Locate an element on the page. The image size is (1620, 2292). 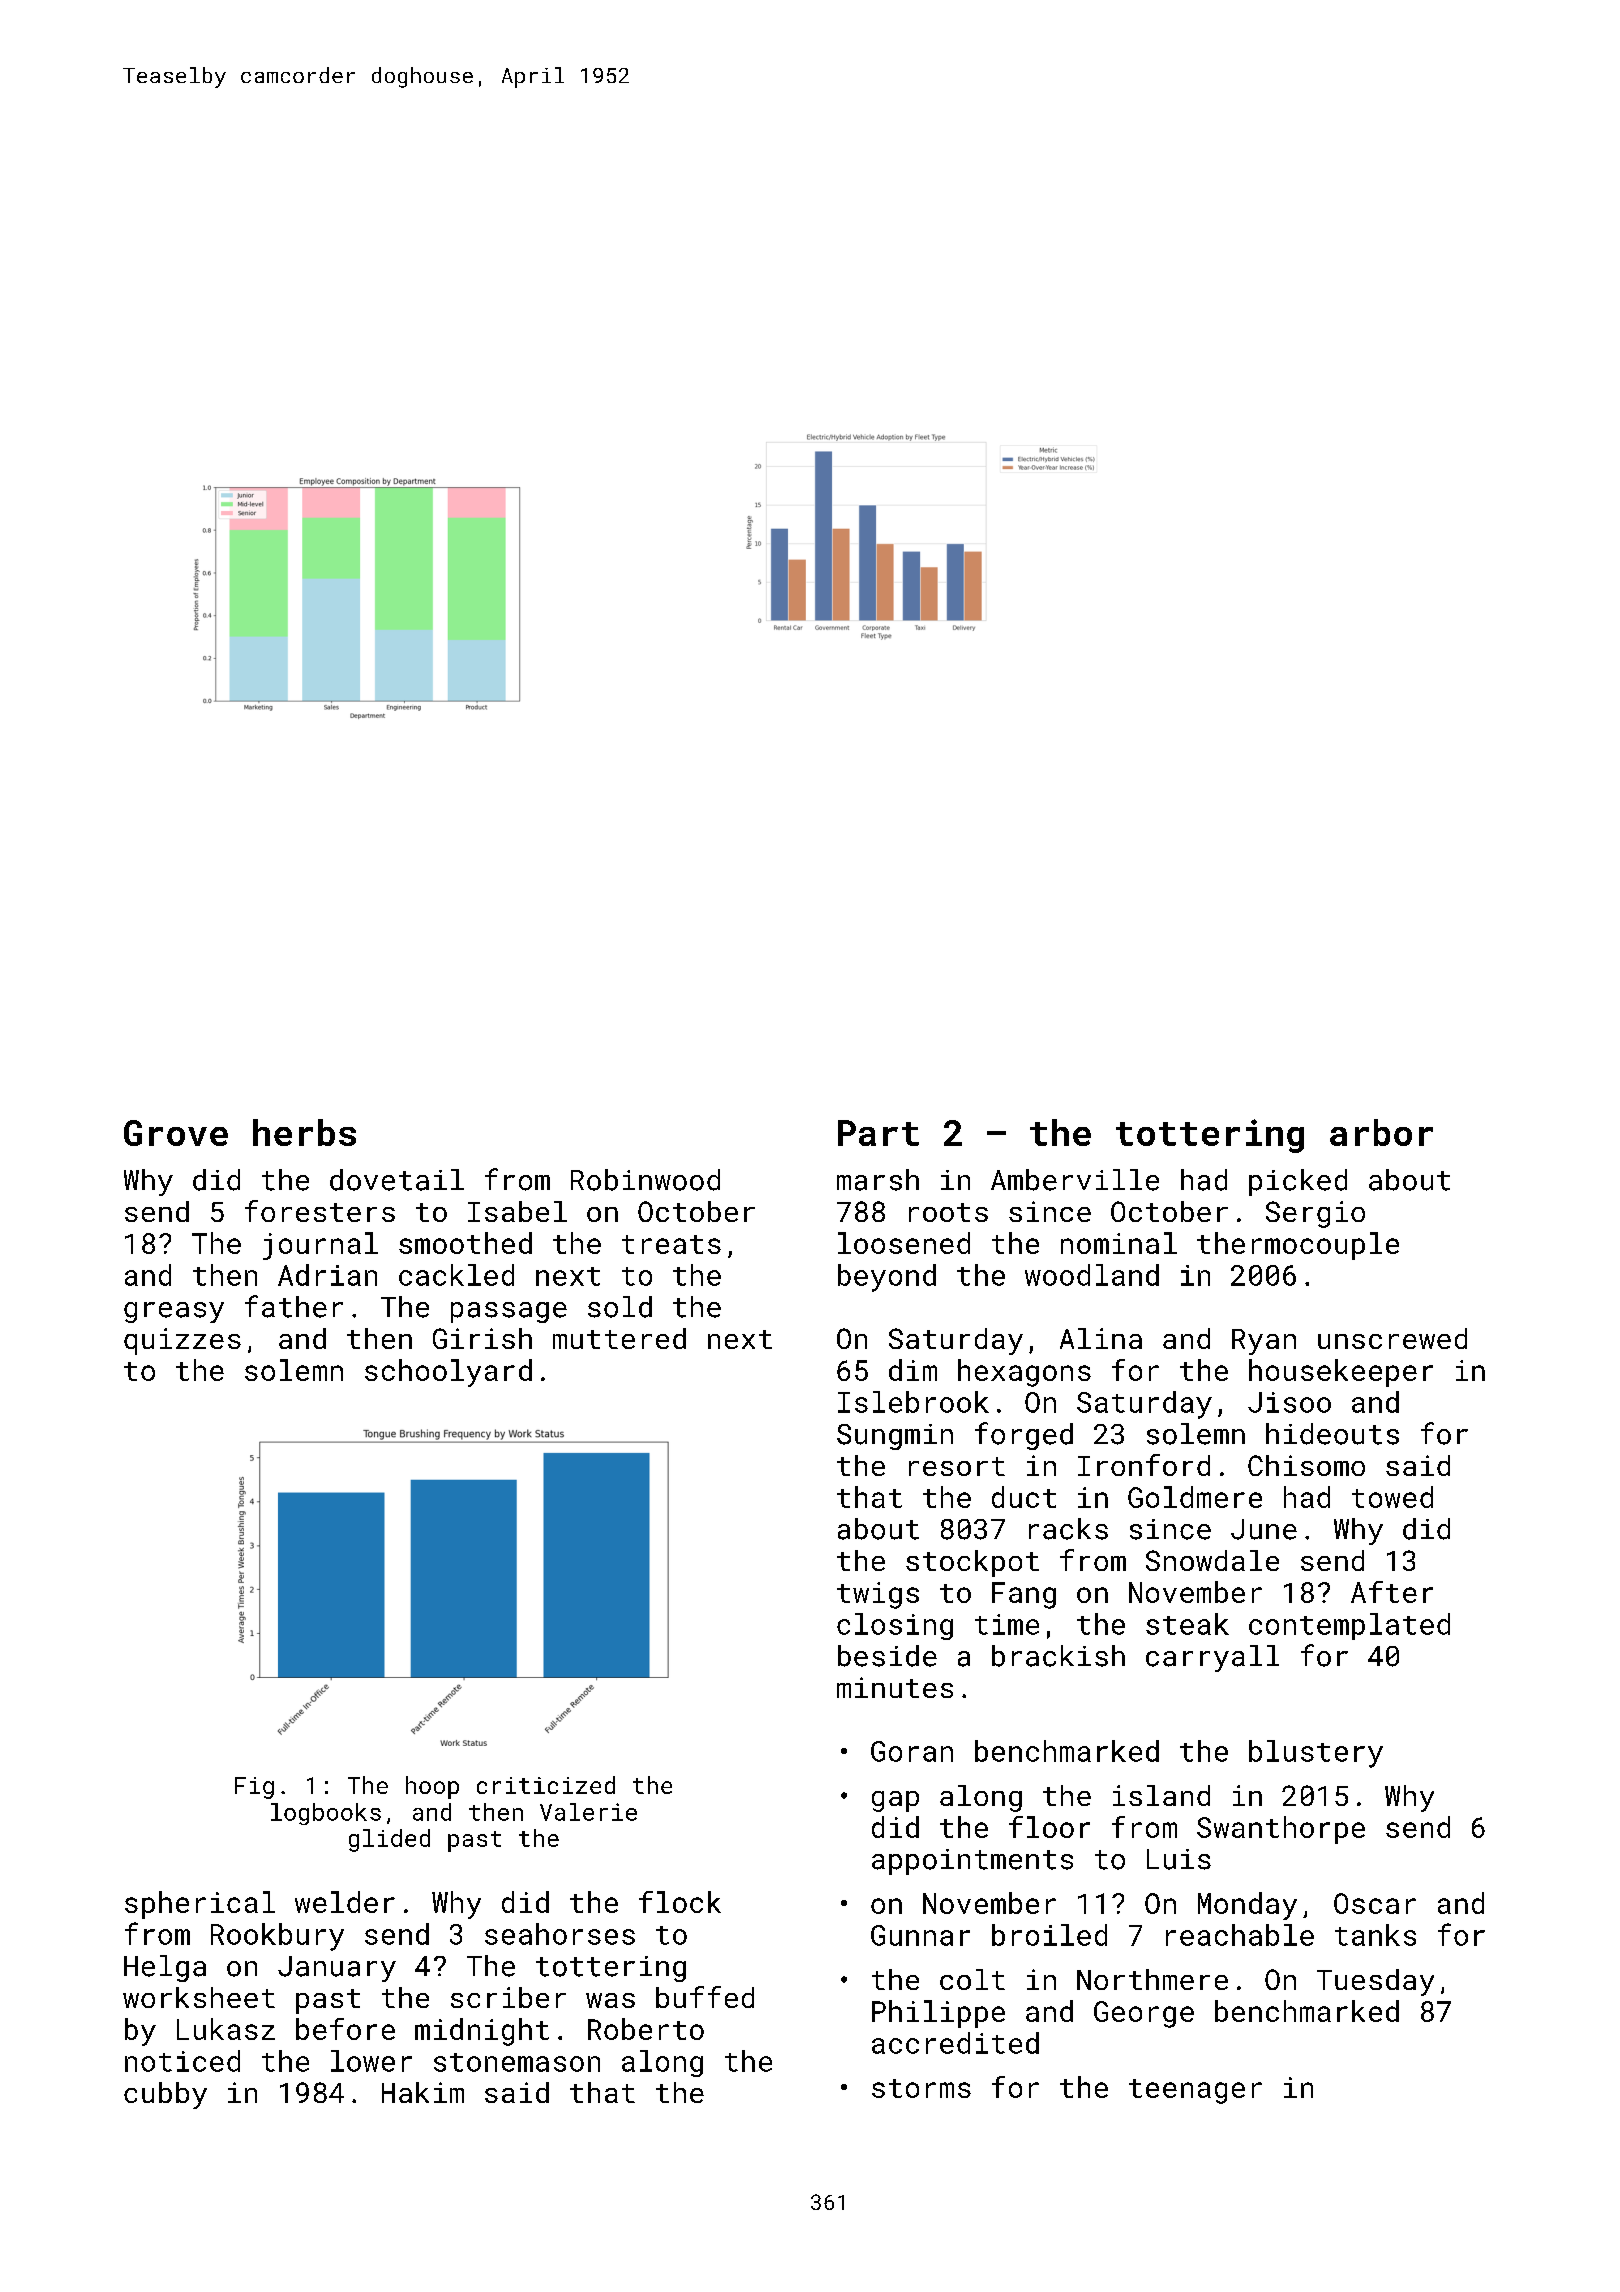
logbooks is located at coordinates (326, 1814).
